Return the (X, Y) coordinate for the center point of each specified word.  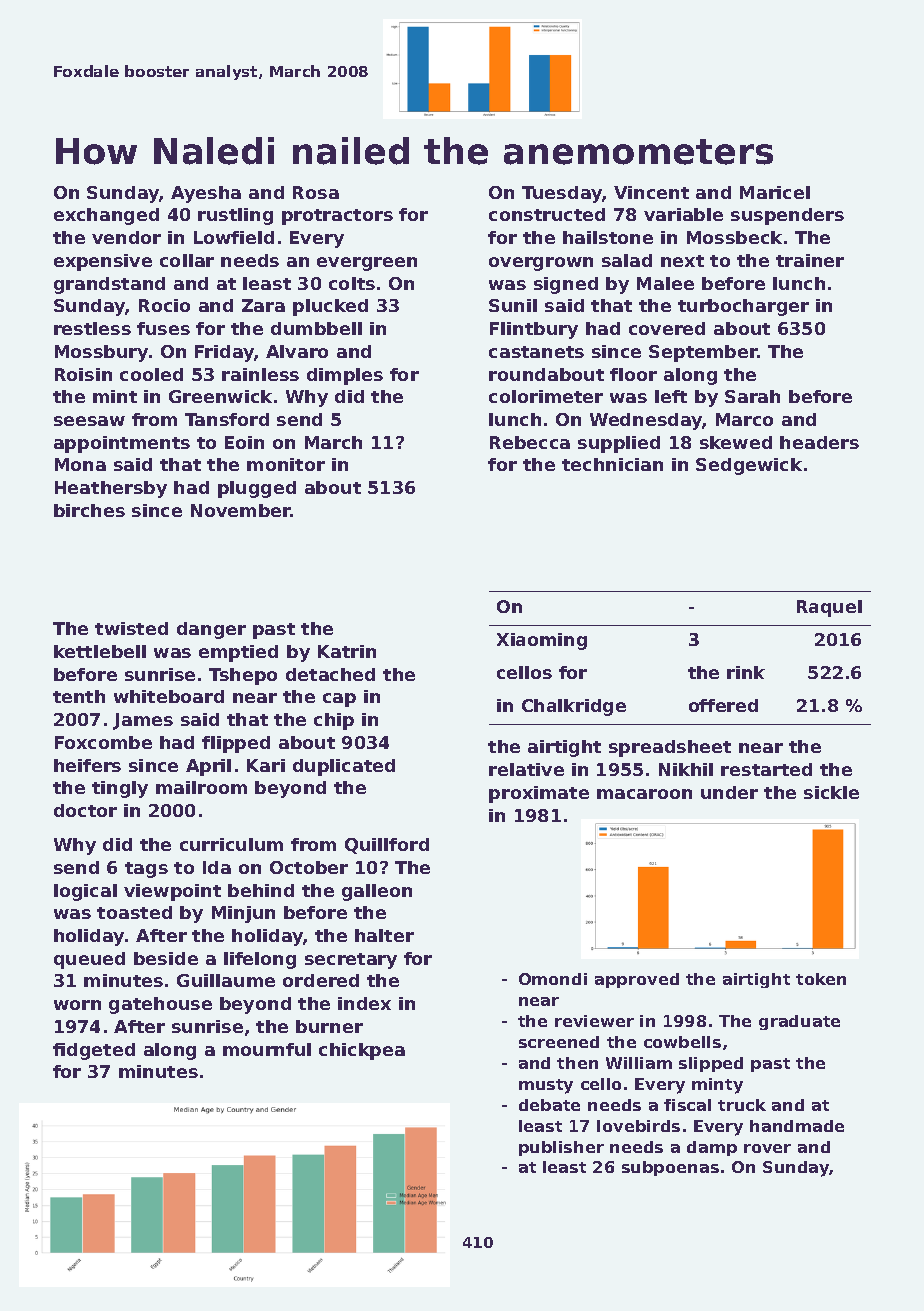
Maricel (775, 192)
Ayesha (206, 194)
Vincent (651, 192)
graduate (799, 1022)
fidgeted (94, 1051)
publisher (561, 1148)
